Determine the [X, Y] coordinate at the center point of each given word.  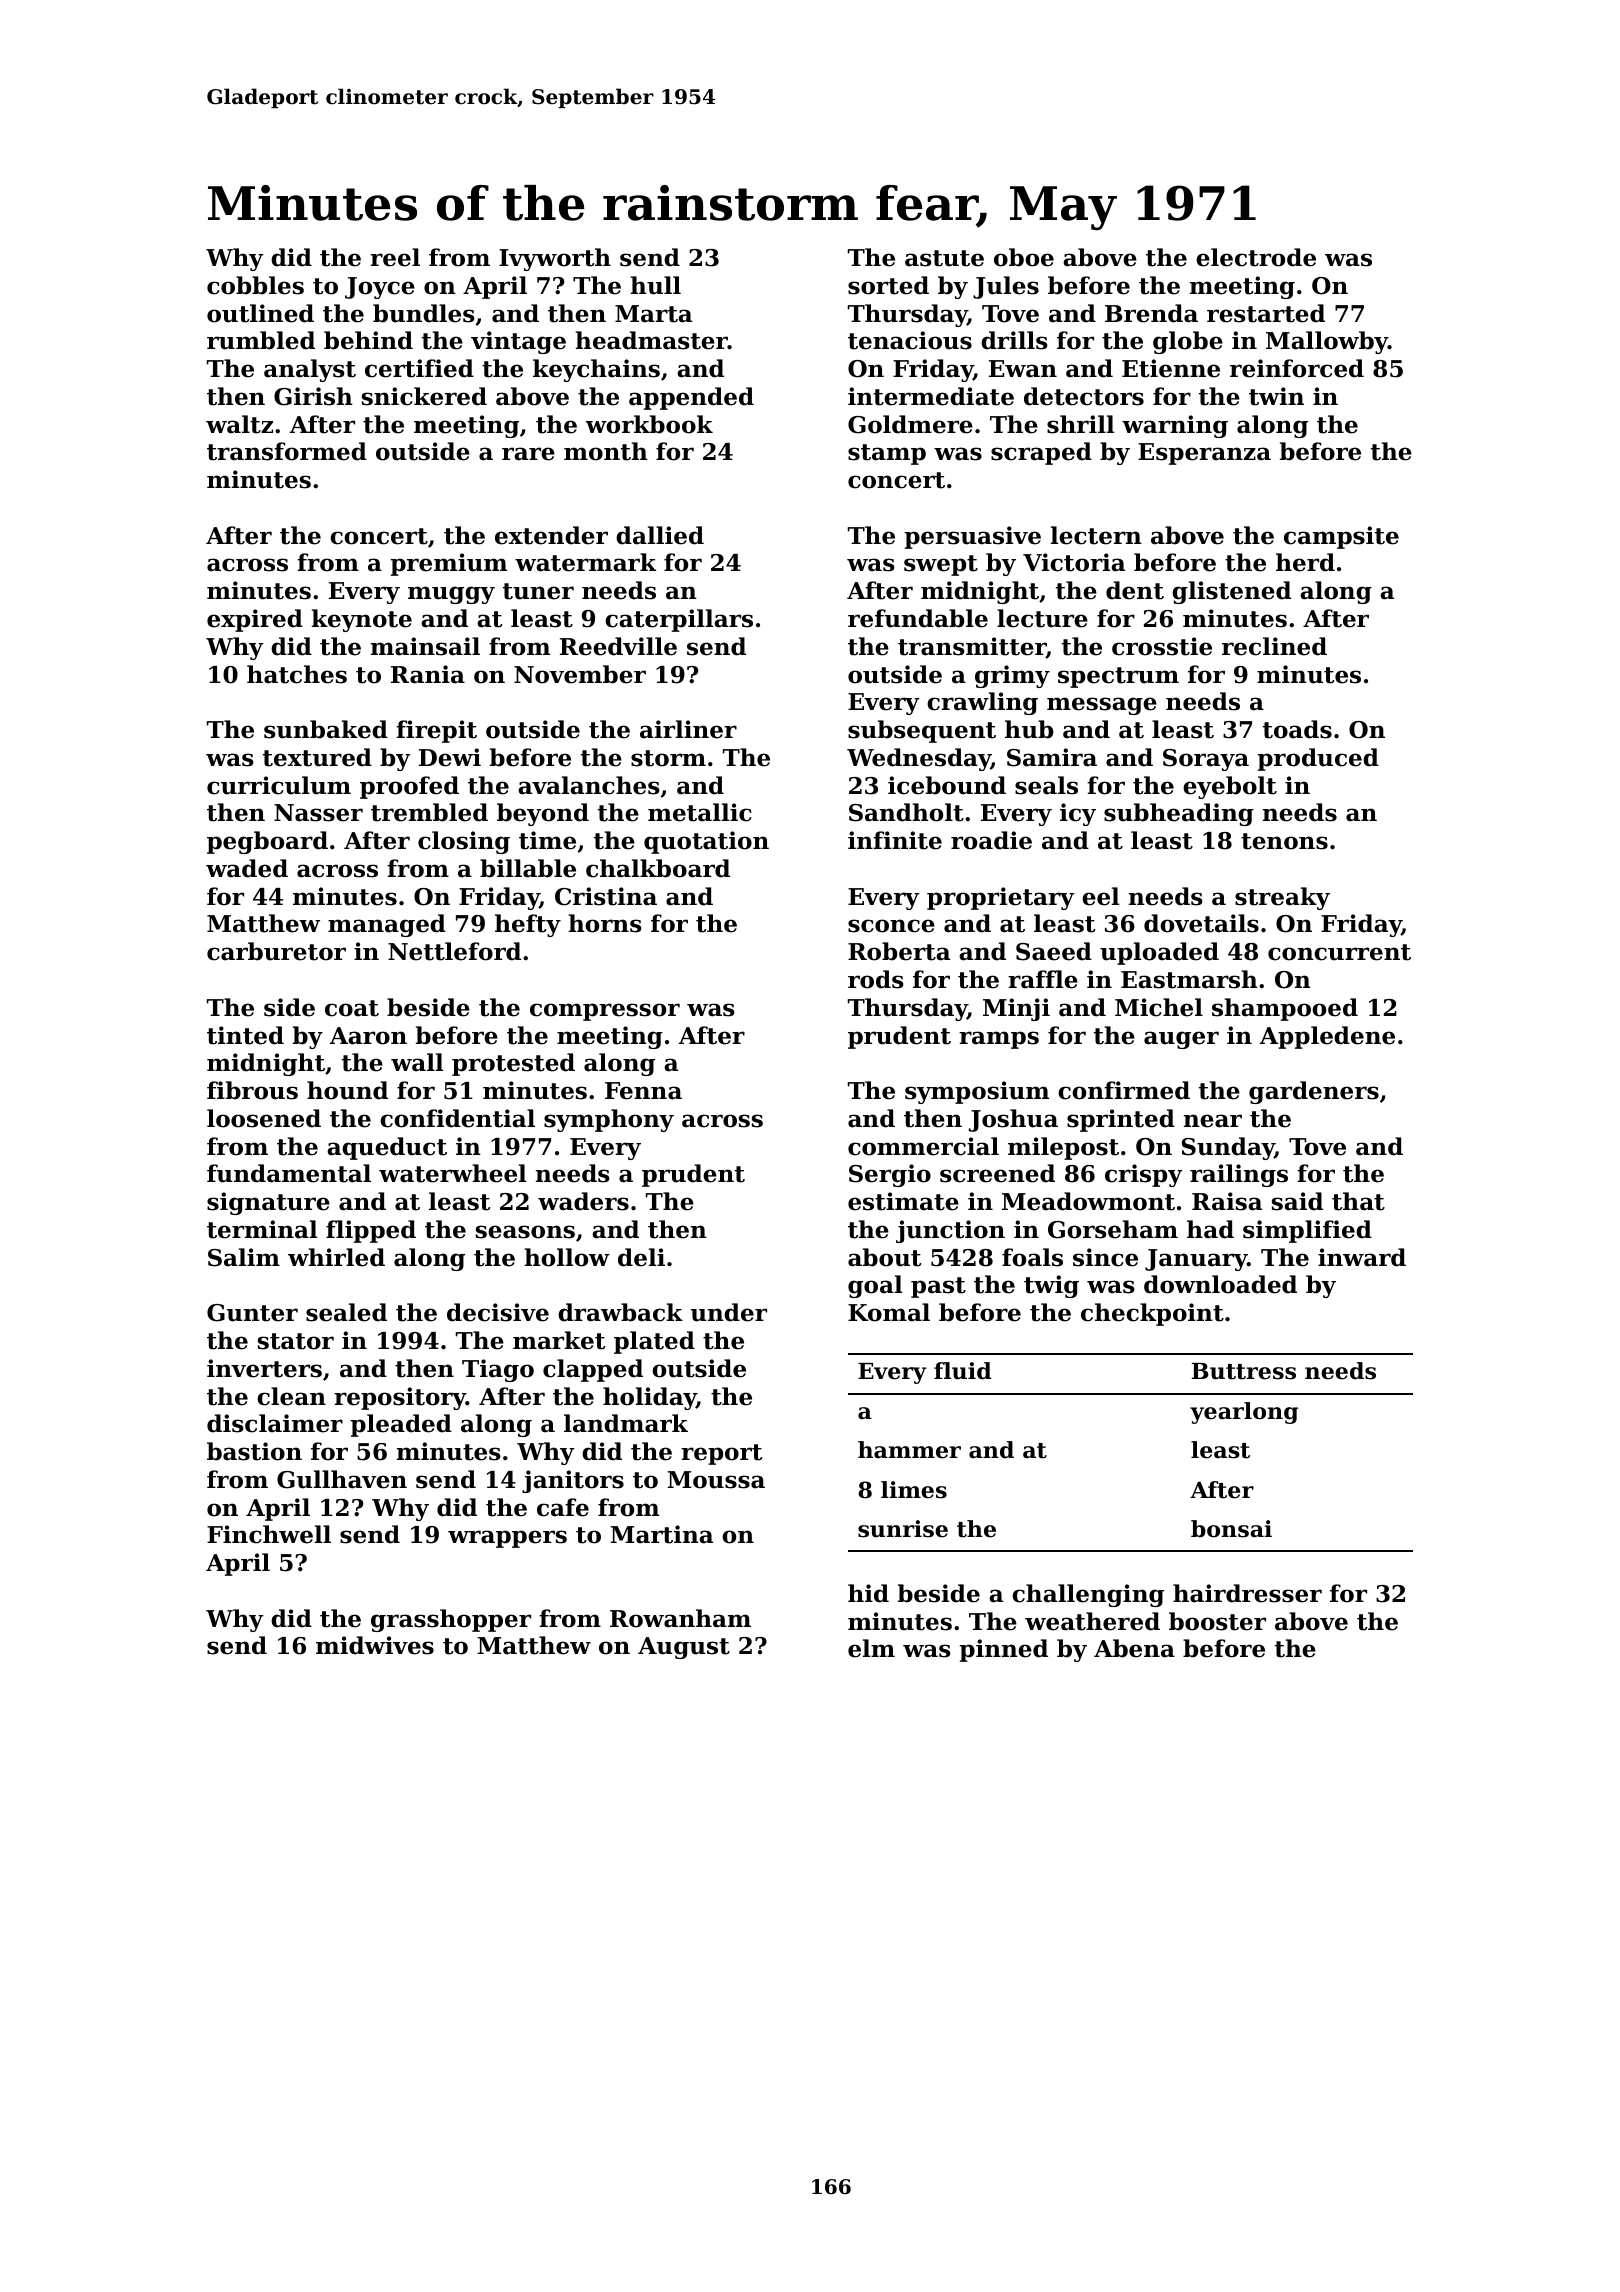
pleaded [401, 1425]
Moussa [716, 1480]
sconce [891, 926]
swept [941, 565]
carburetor [276, 951]
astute [944, 258]
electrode [1256, 257]
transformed [287, 451]
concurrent [1339, 952]
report [722, 1454]
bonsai [1231, 1529]
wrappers [507, 1539]
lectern [1096, 535]
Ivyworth [555, 259]
